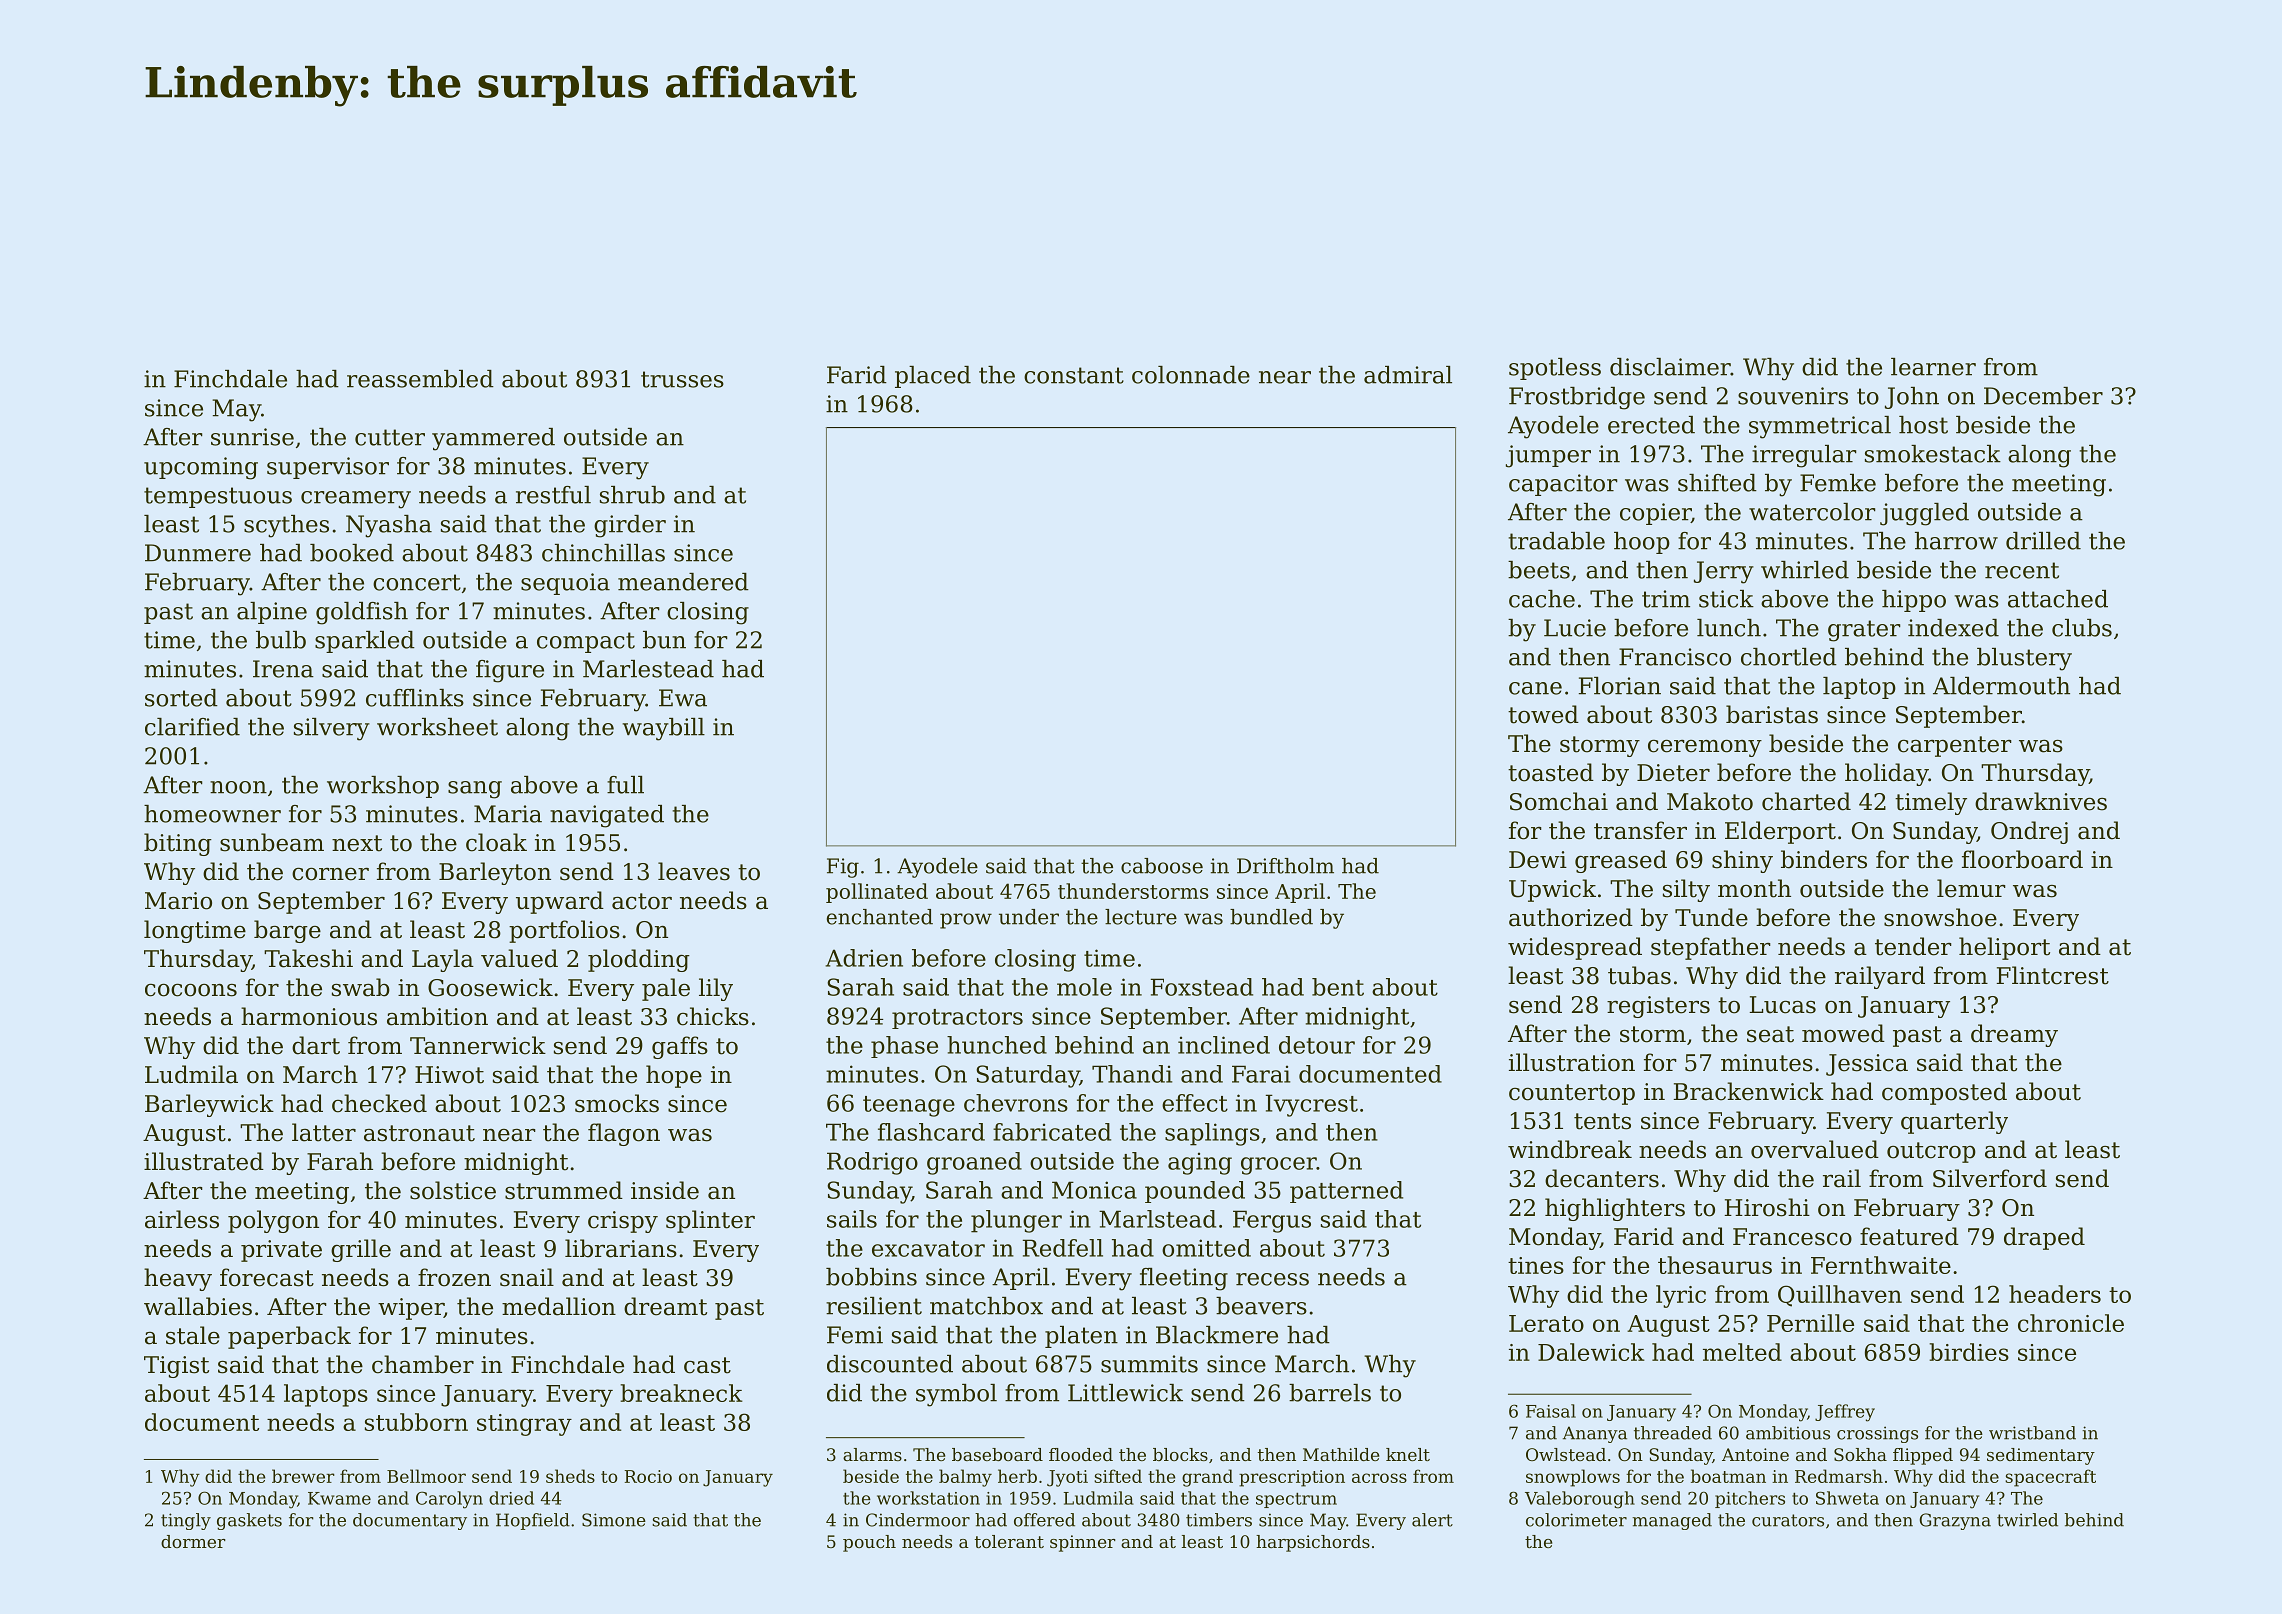  Describe the element at coordinates (1770, 1034) in the screenshot. I see `seat` at that location.
